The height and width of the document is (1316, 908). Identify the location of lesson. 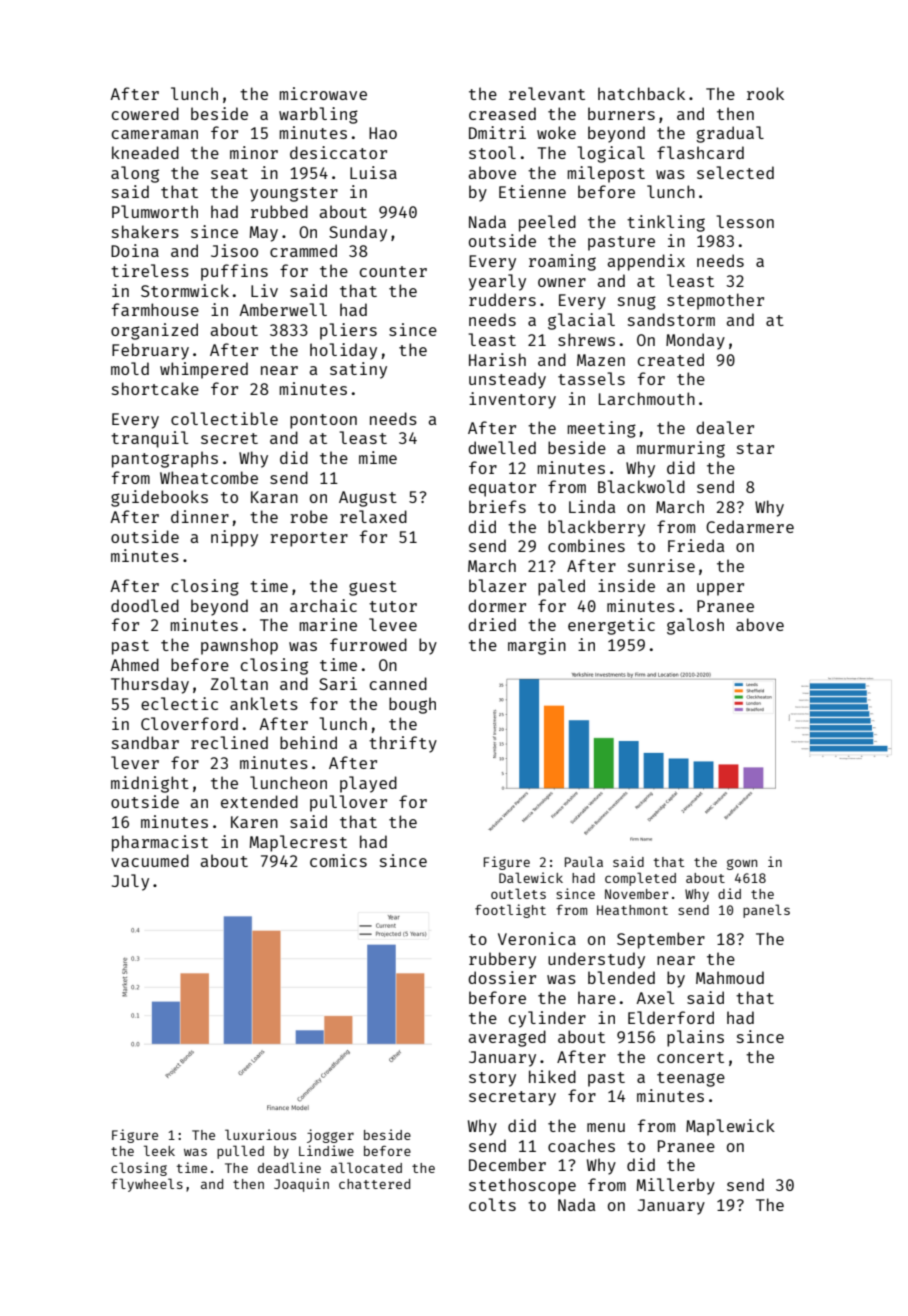
(745, 221).
